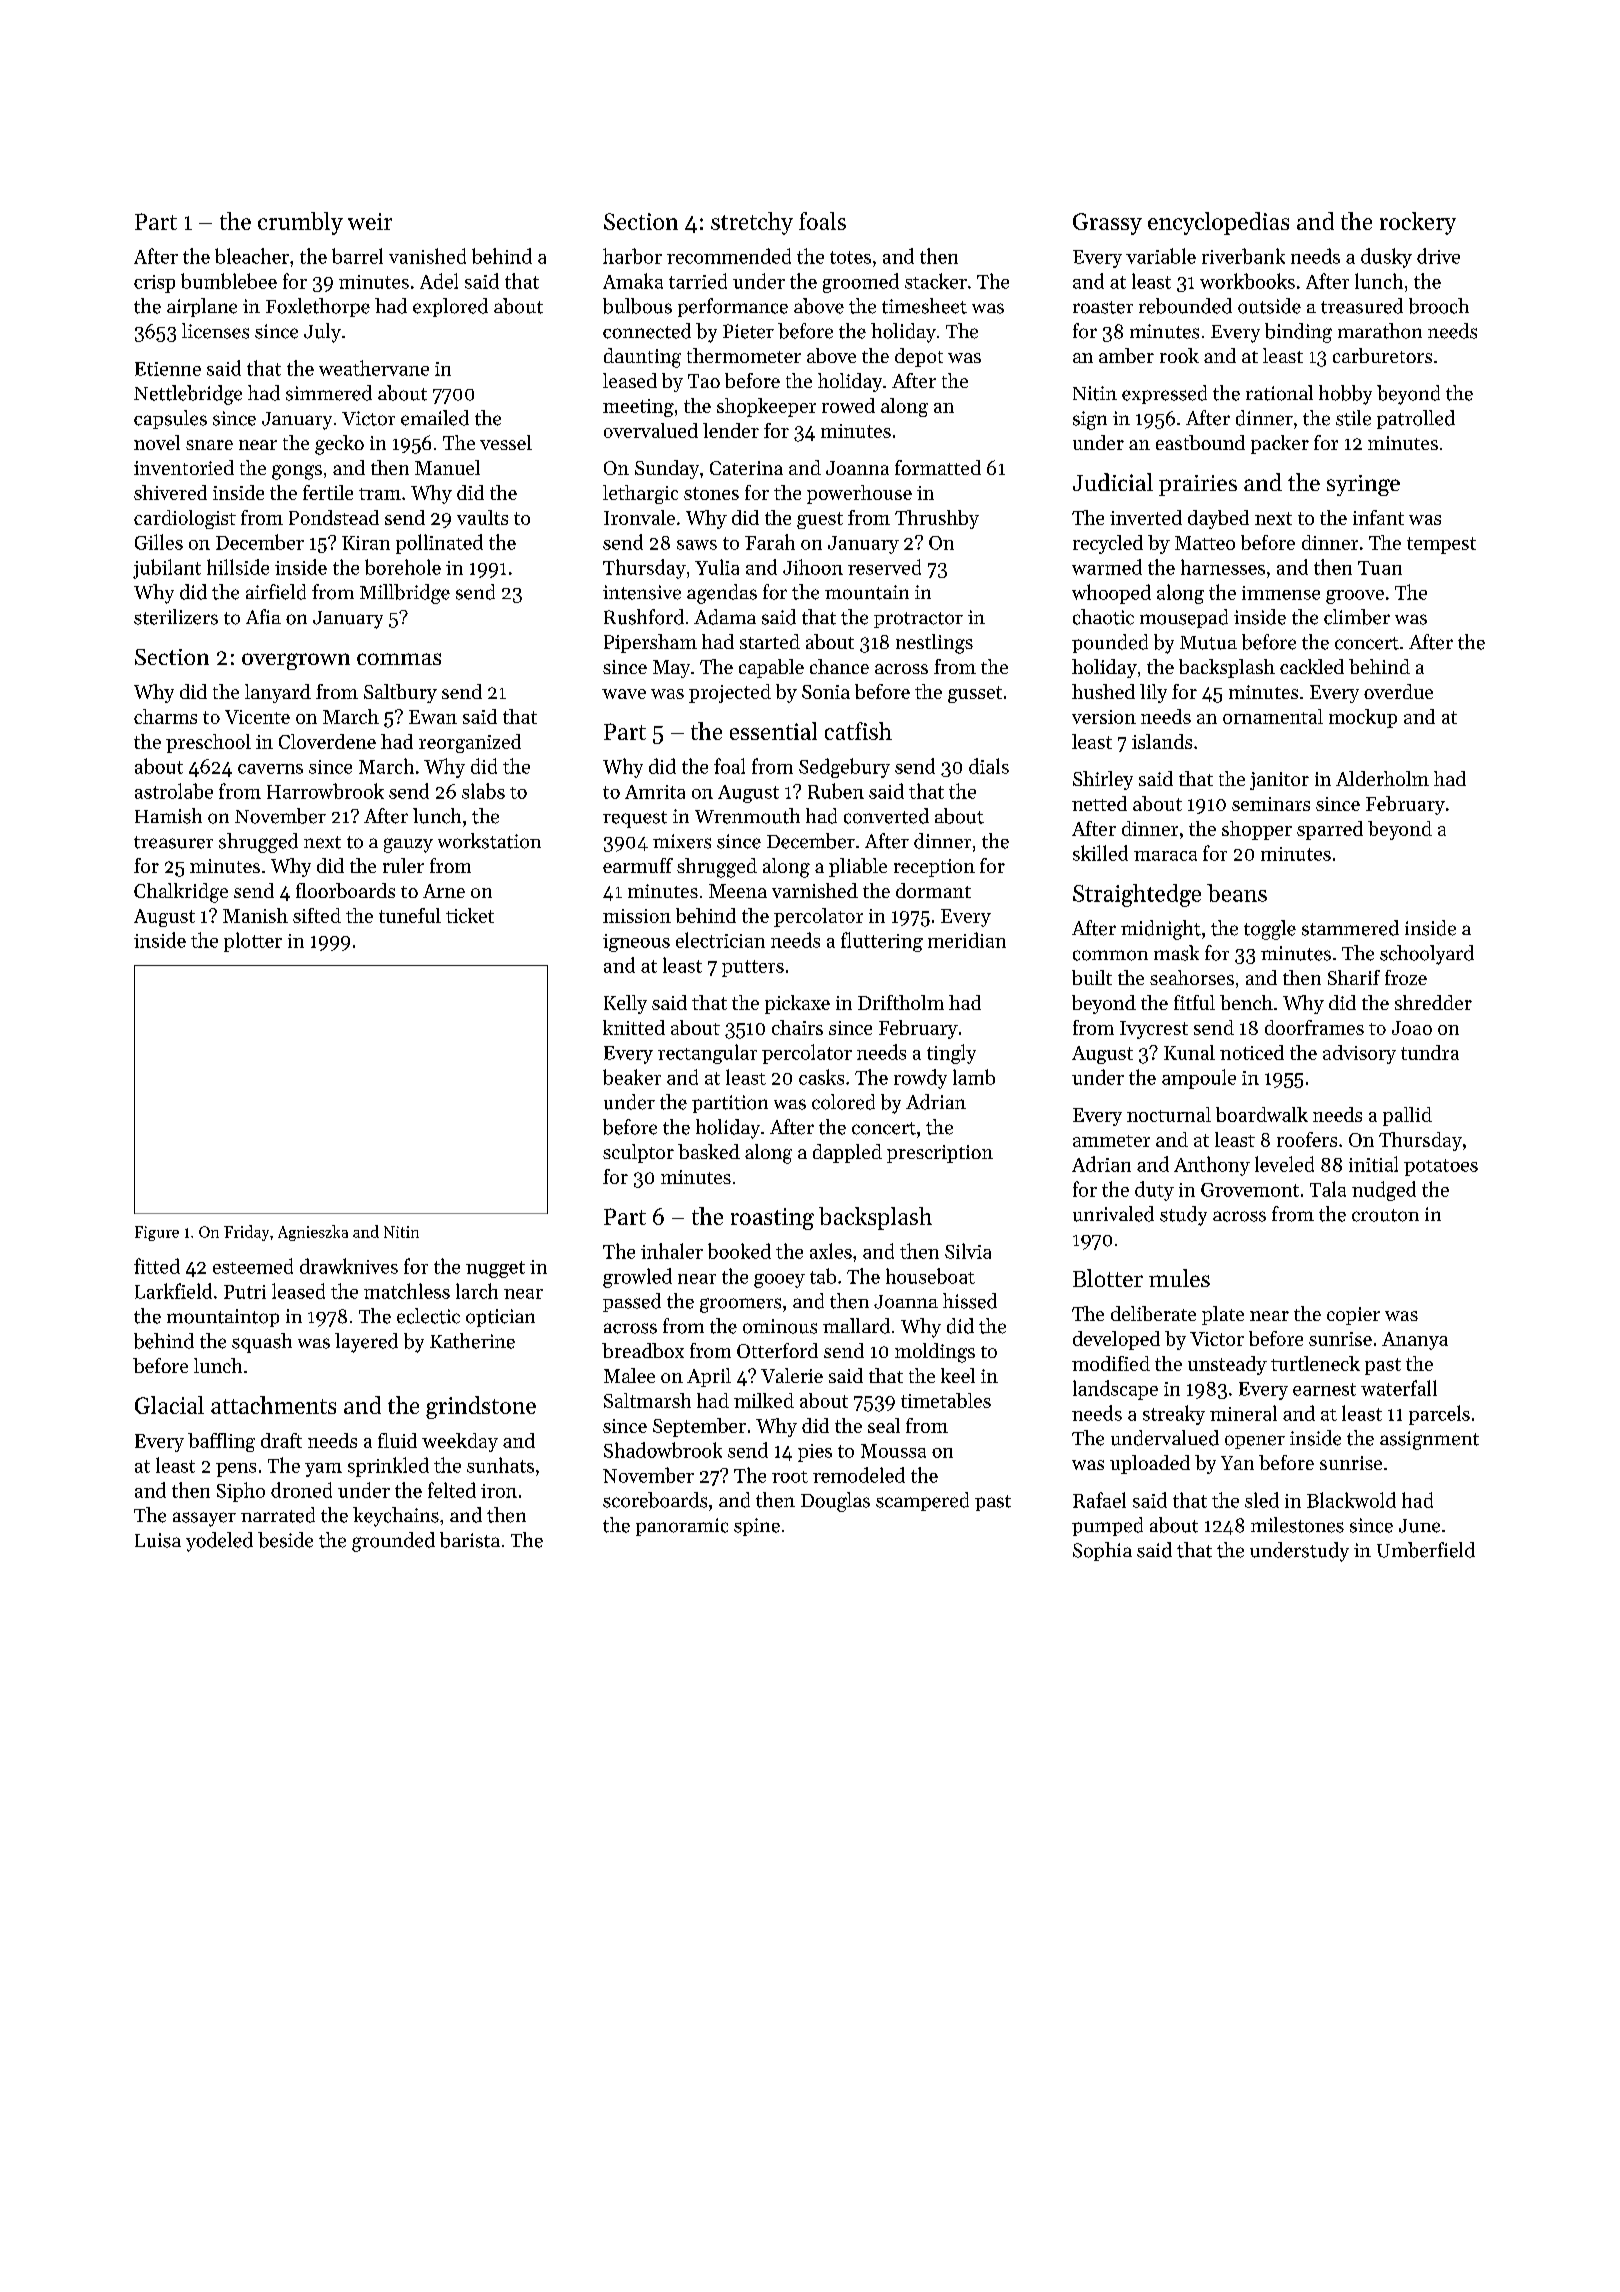 The height and width of the page is (2292, 1620). What do you see at coordinates (393, 1542) in the page?
I see `grounded` at bounding box center [393, 1542].
